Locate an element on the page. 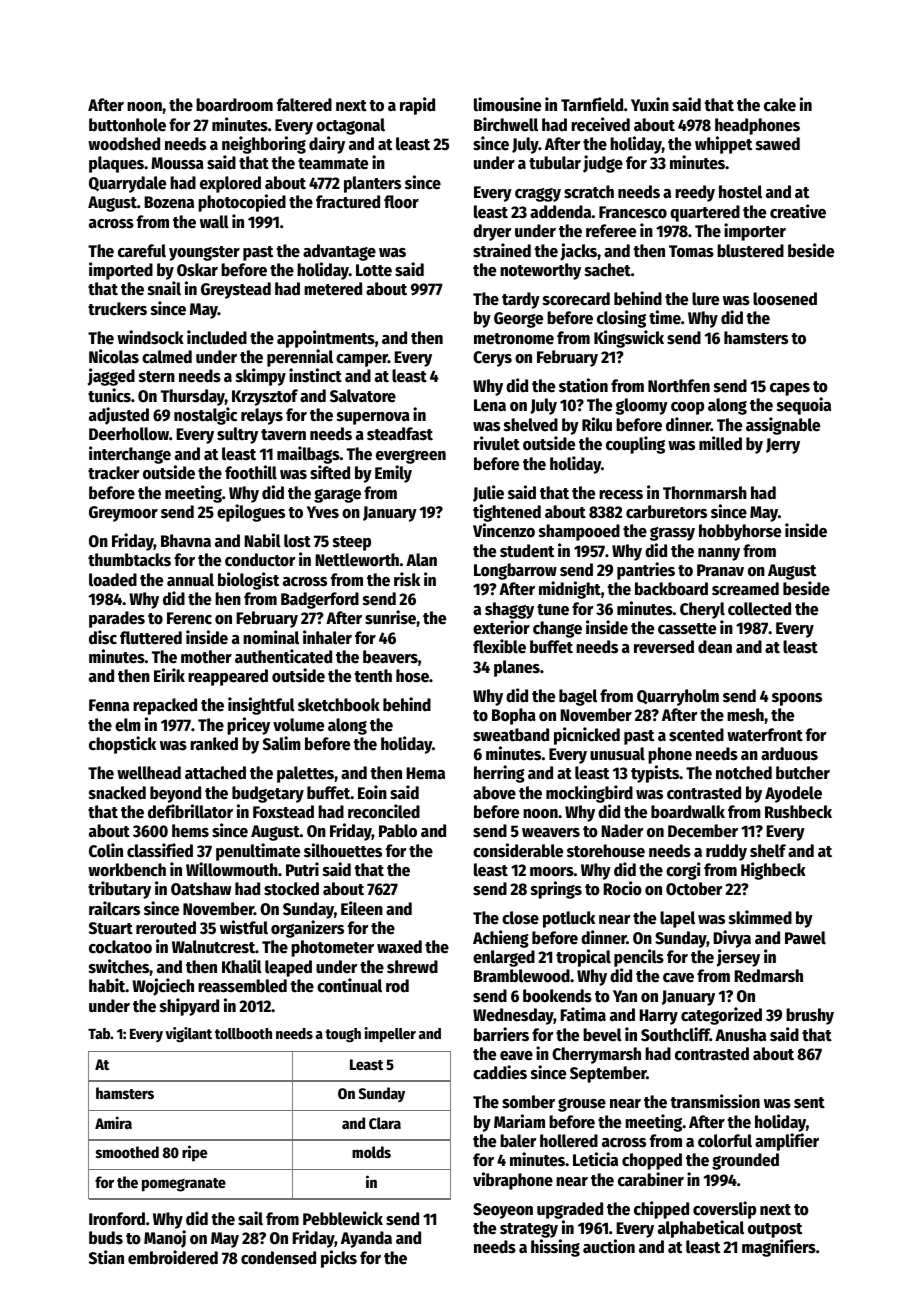 Image resolution: width=924 pixels, height=1314 pixels. palettes is located at coordinates (305, 774).
